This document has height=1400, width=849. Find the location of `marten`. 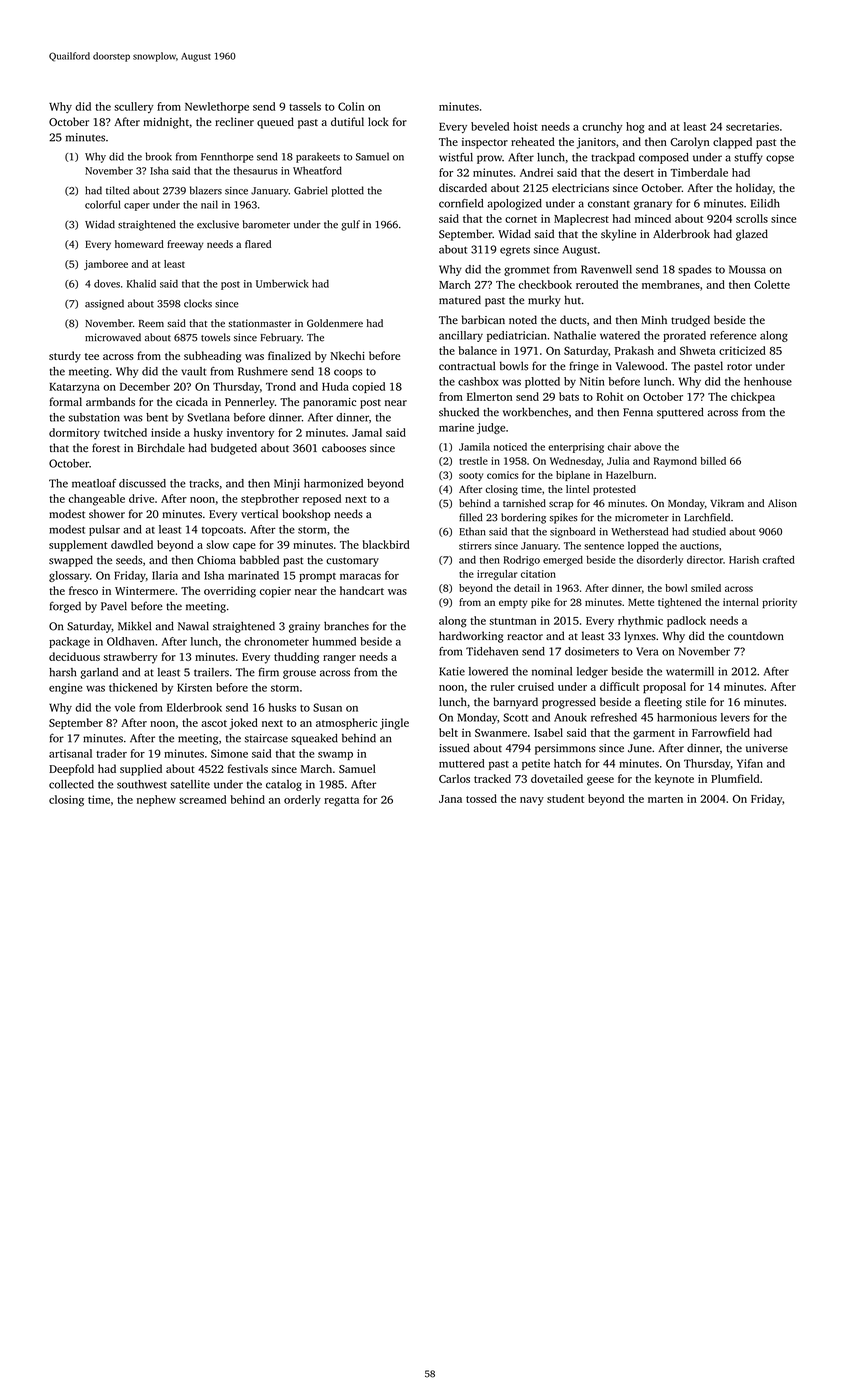

marten is located at coordinates (665, 799).
